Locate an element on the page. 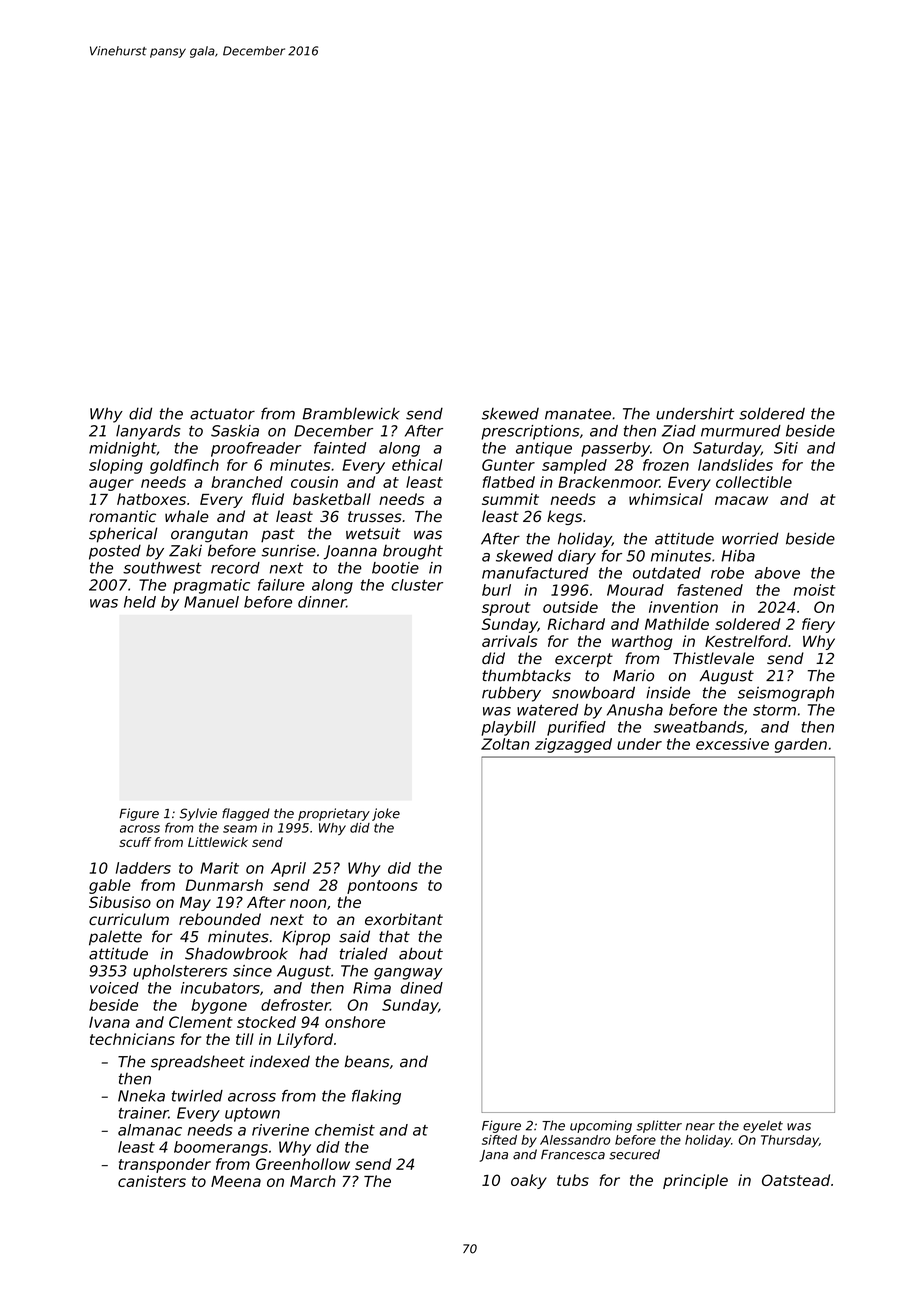 The height and width of the page is (1308, 924). principle is located at coordinates (695, 1181).
